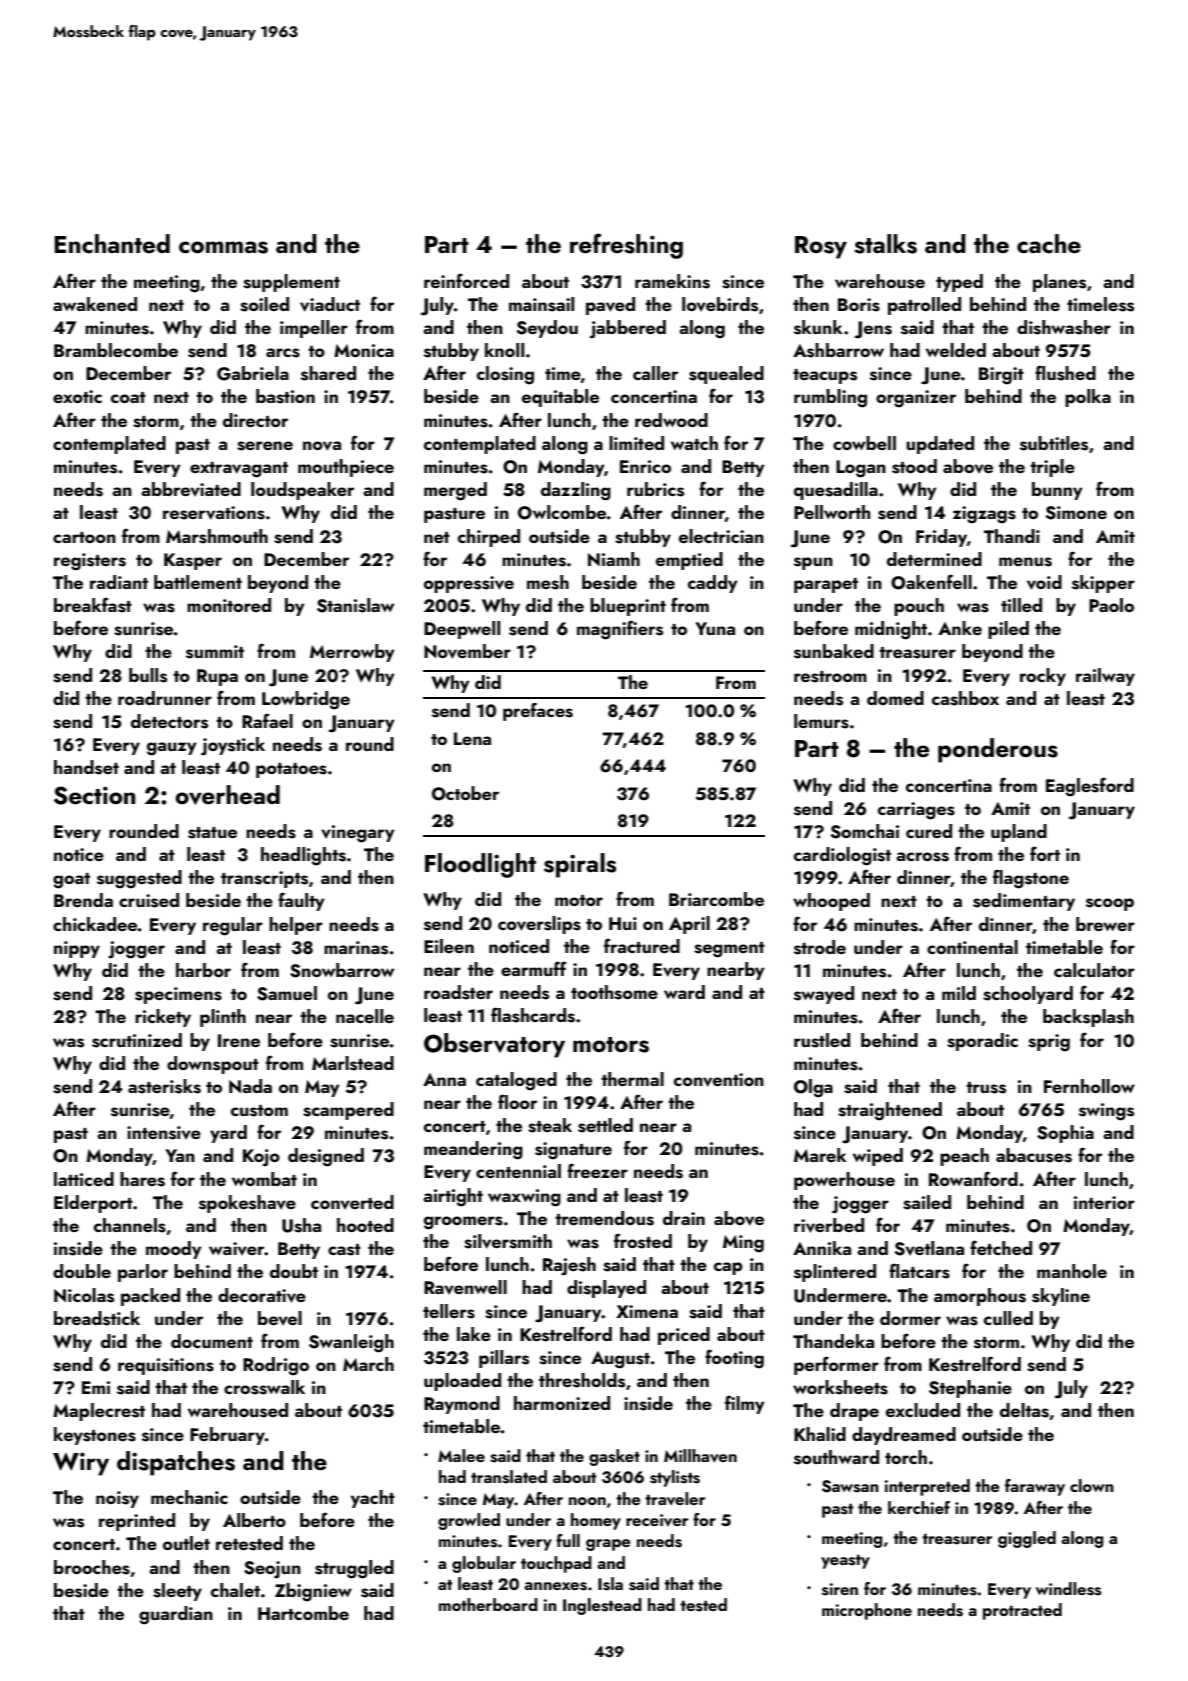 This screenshot has height=1681, width=1188. What do you see at coordinates (834, 651) in the screenshot?
I see `sunbaked` at bounding box center [834, 651].
